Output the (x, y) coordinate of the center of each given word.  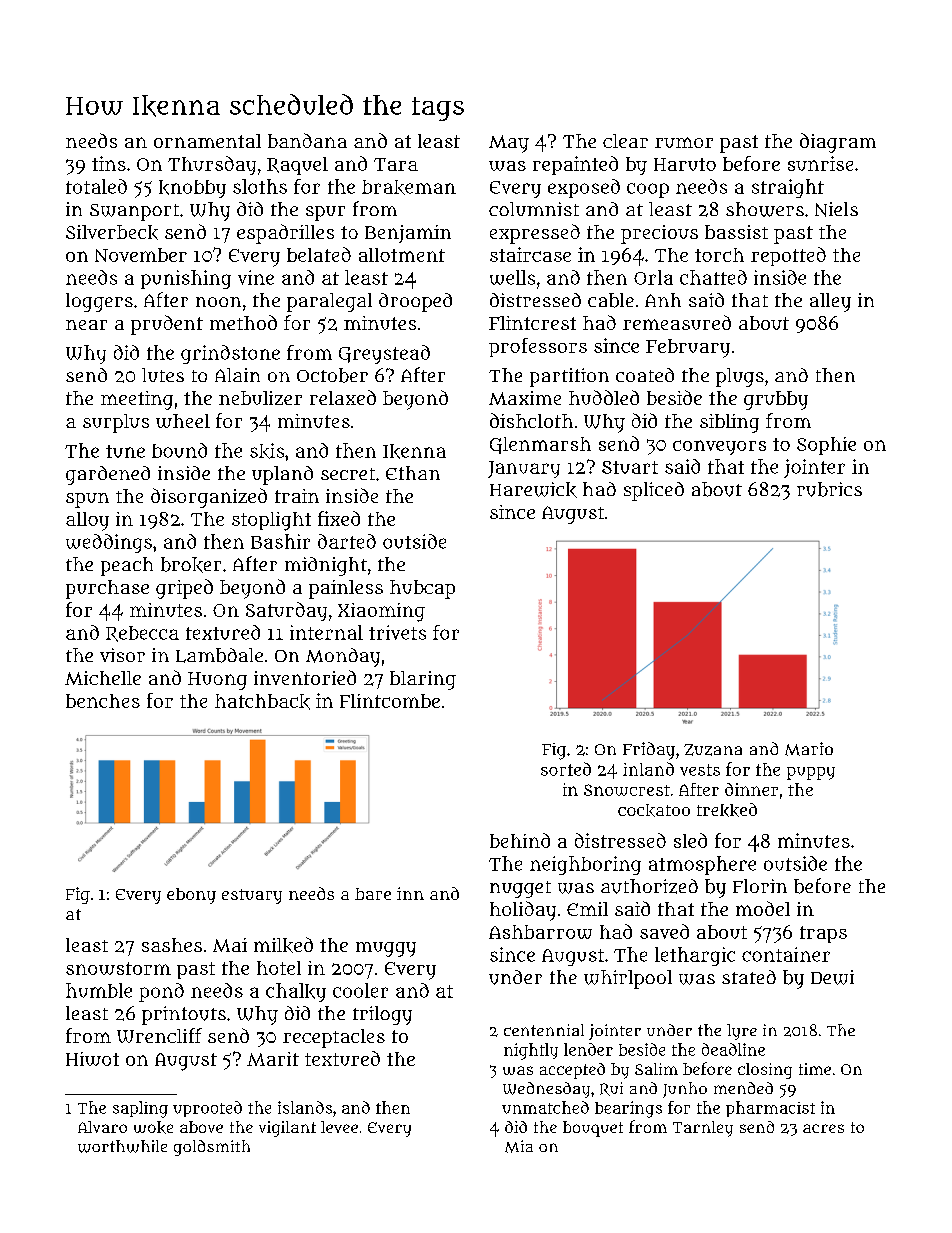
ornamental (207, 141)
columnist (534, 209)
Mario (809, 749)
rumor (684, 142)
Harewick (533, 490)
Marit (273, 1059)
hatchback (262, 702)
